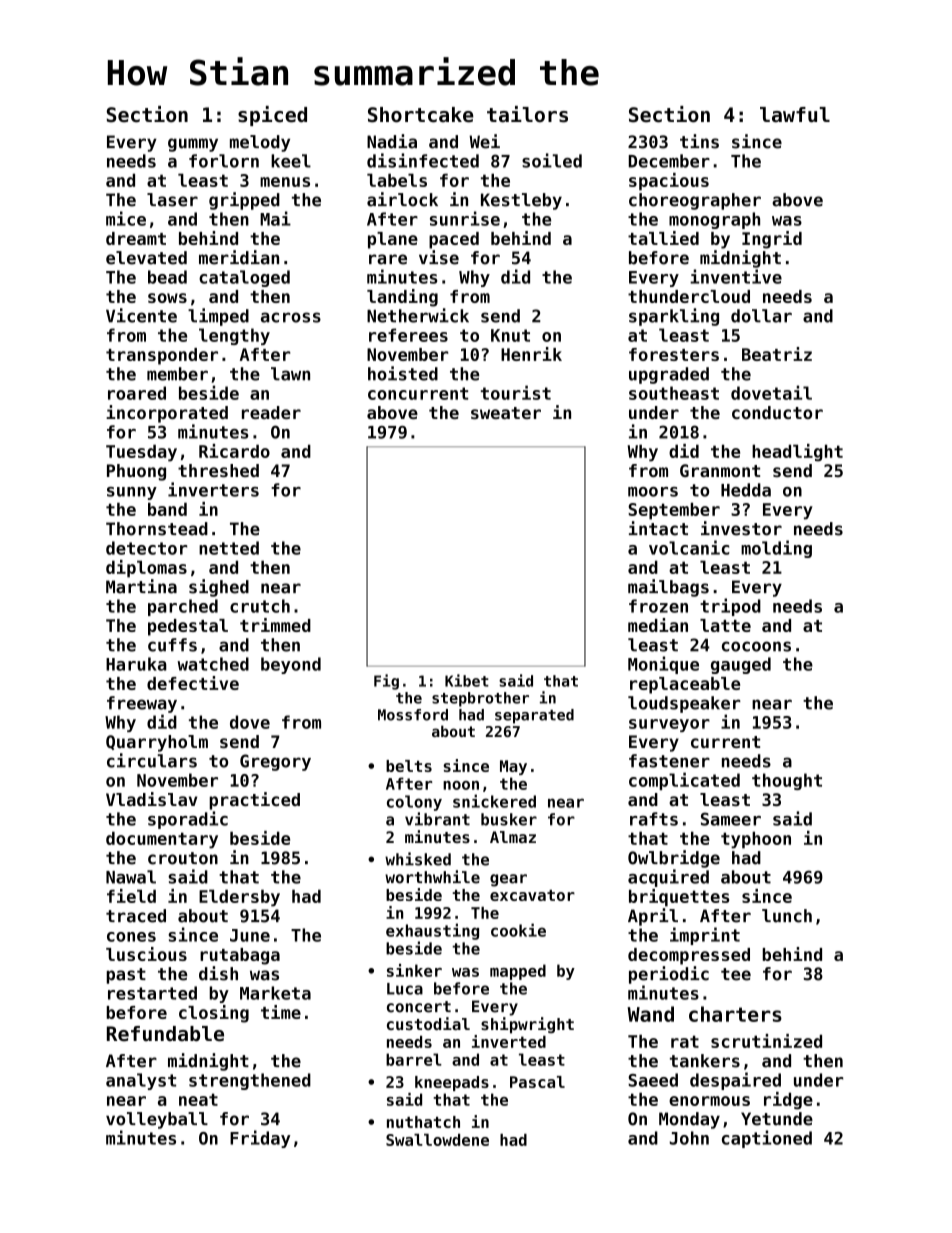 The height and width of the image is (1233, 952). Describe the element at coordinates (137, 393) in the image. I see `roared` at that location.
